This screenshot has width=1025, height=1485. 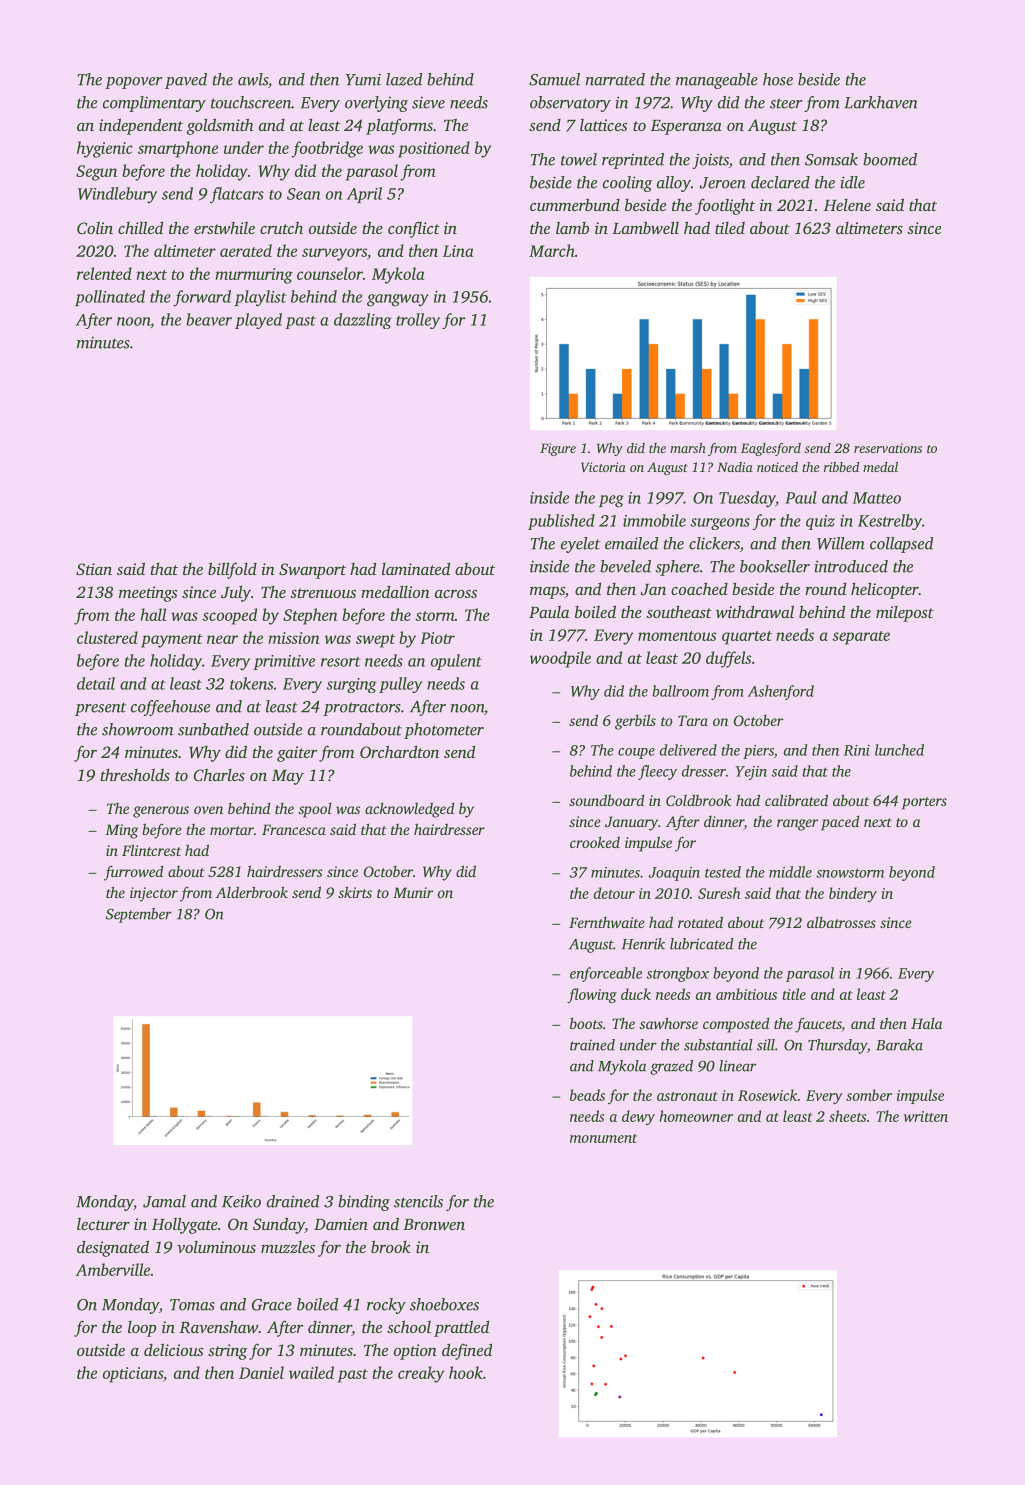 I want to click on tiled, so click(x=730, y=228).
